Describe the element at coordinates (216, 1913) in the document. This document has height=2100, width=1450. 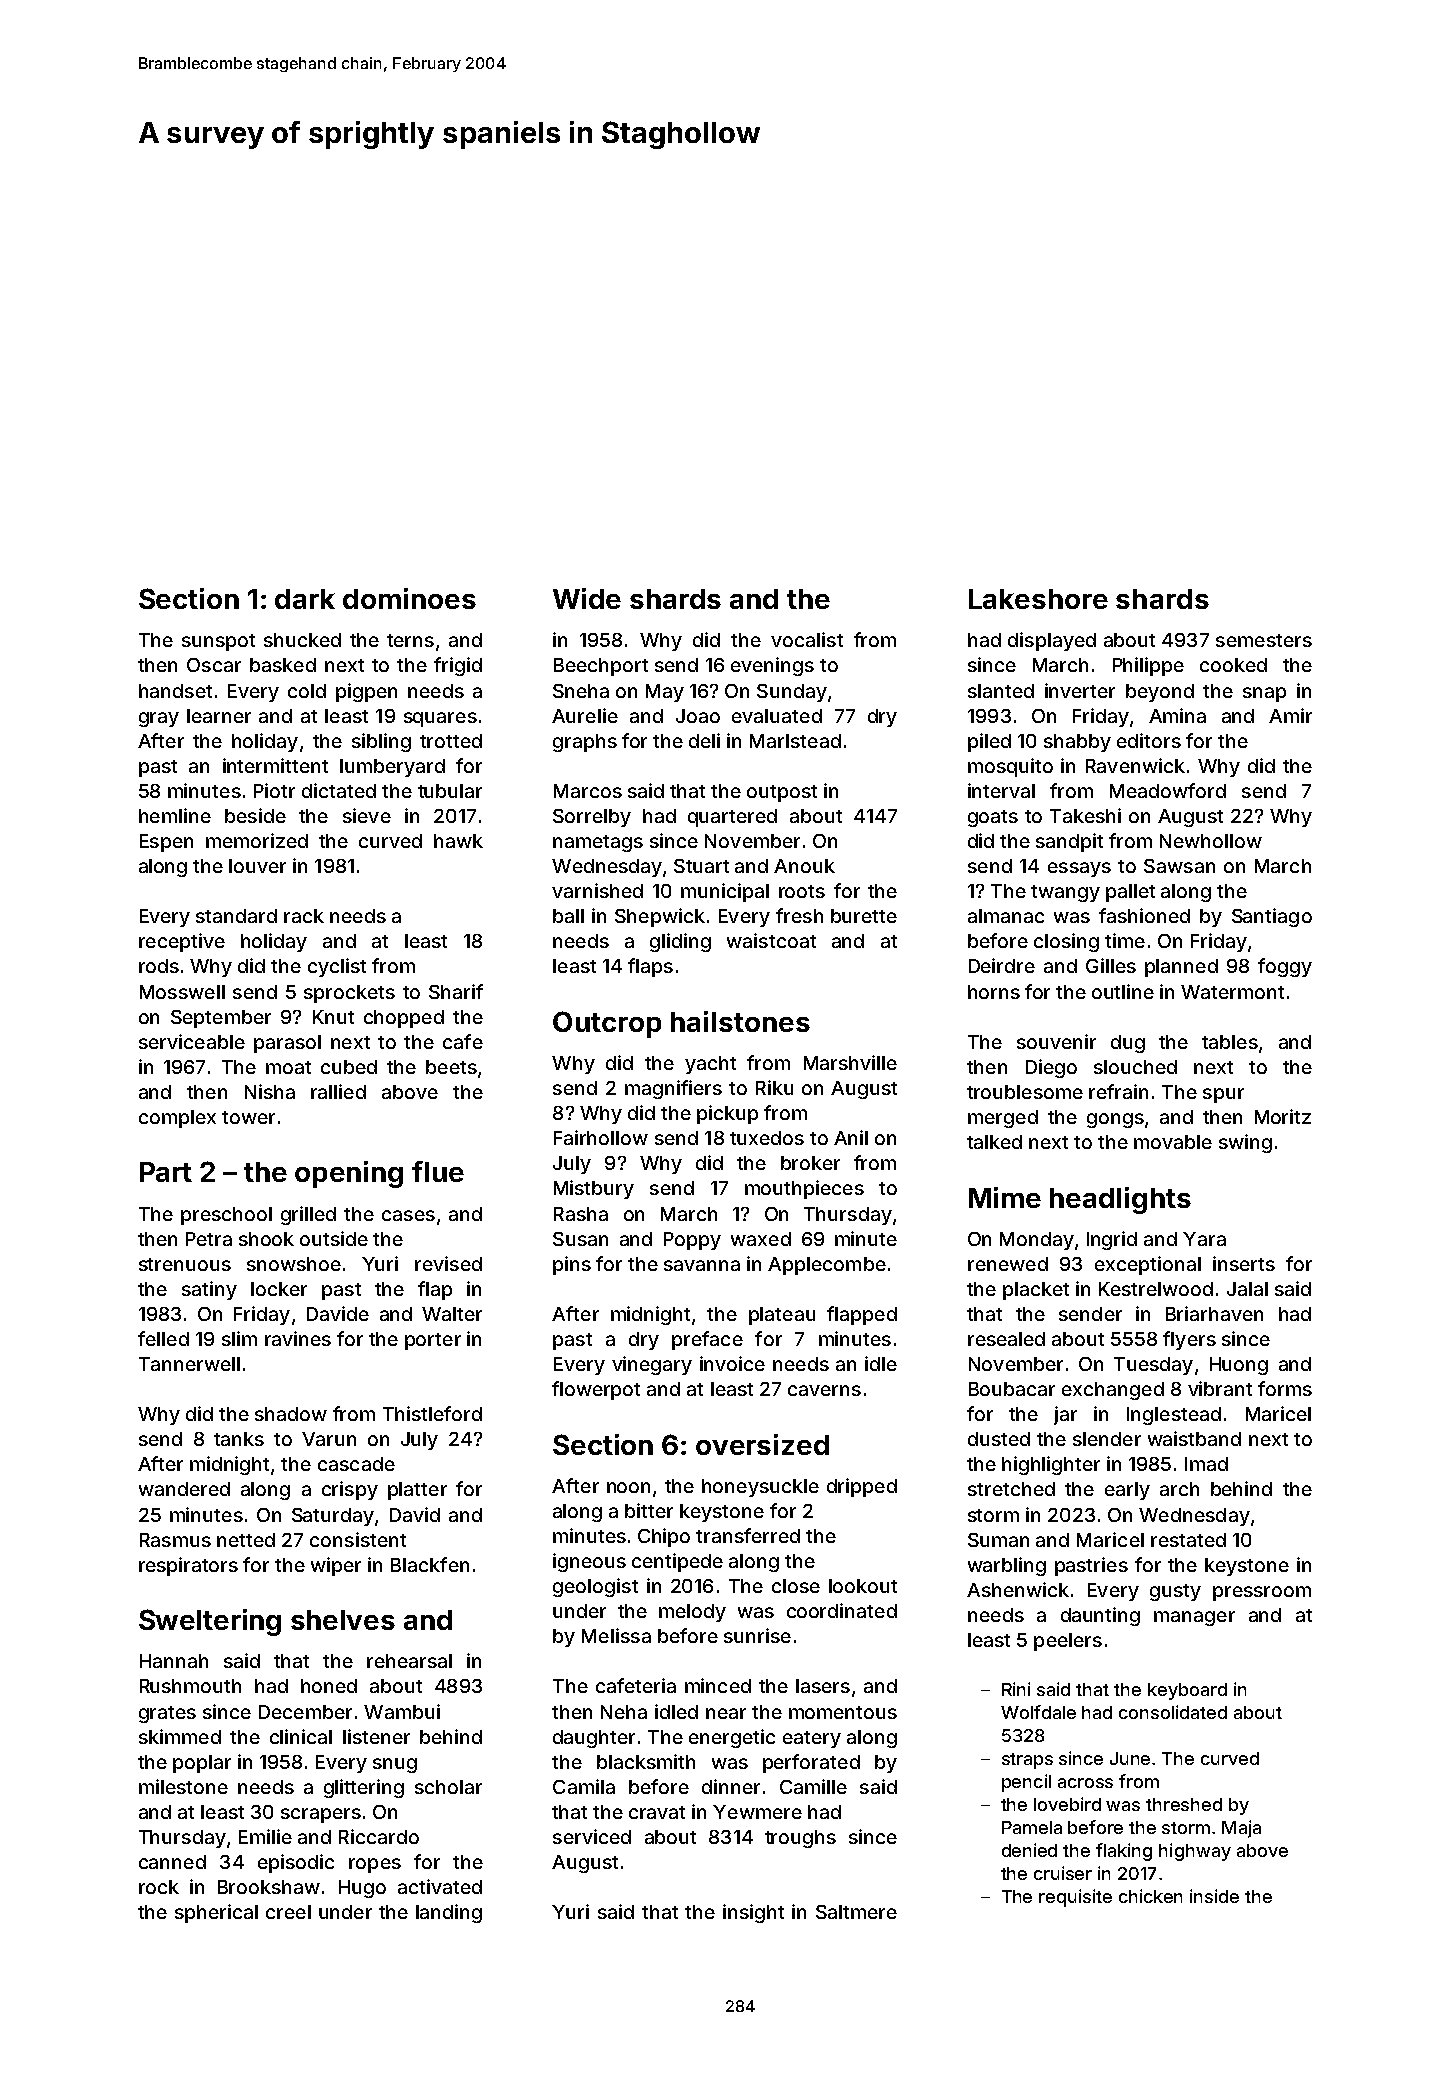
I see `spherical` at that location.
